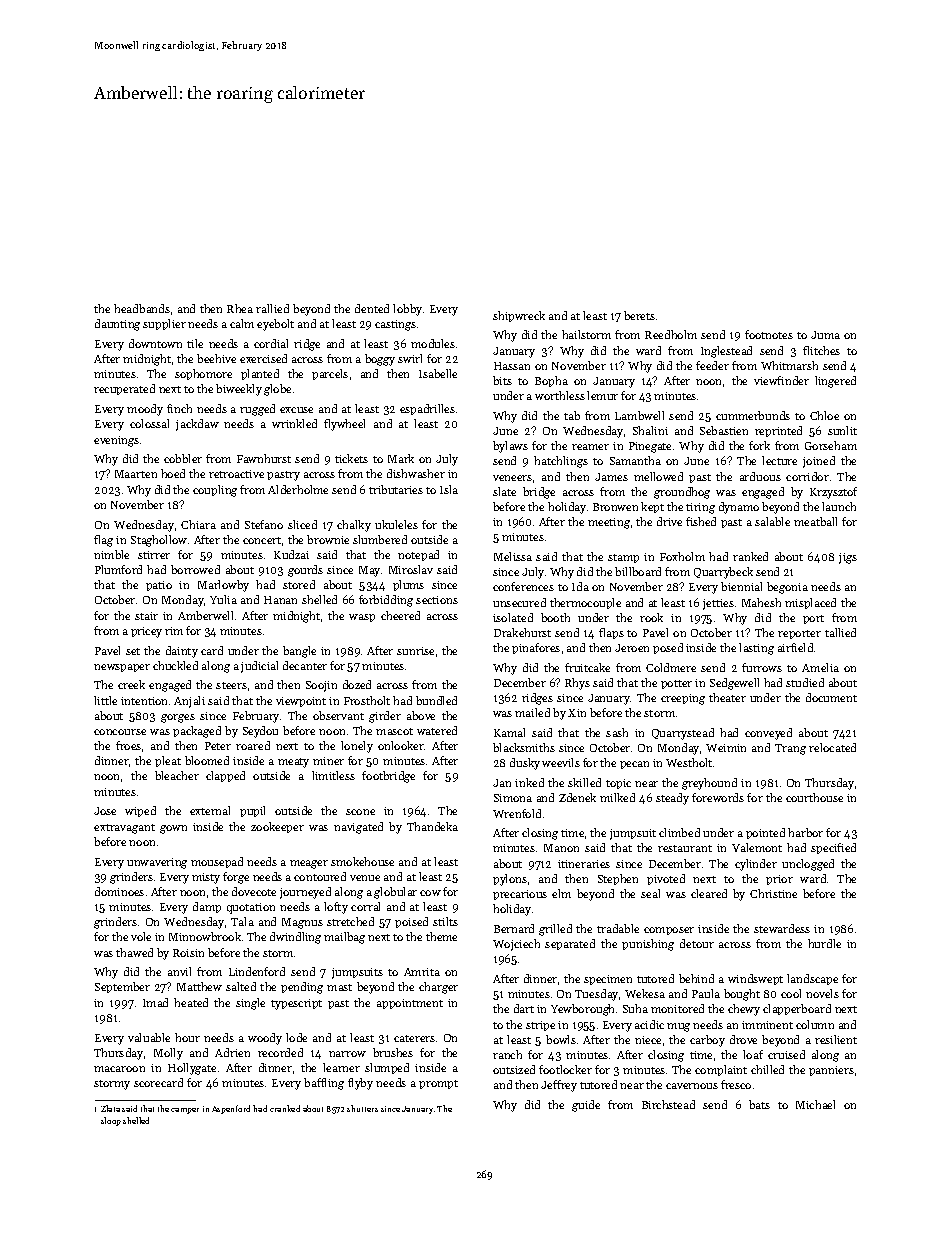 Image resolution: width=952 pixels, height=1233 pixels. I want to click on Yulia, so click(223, 599).
